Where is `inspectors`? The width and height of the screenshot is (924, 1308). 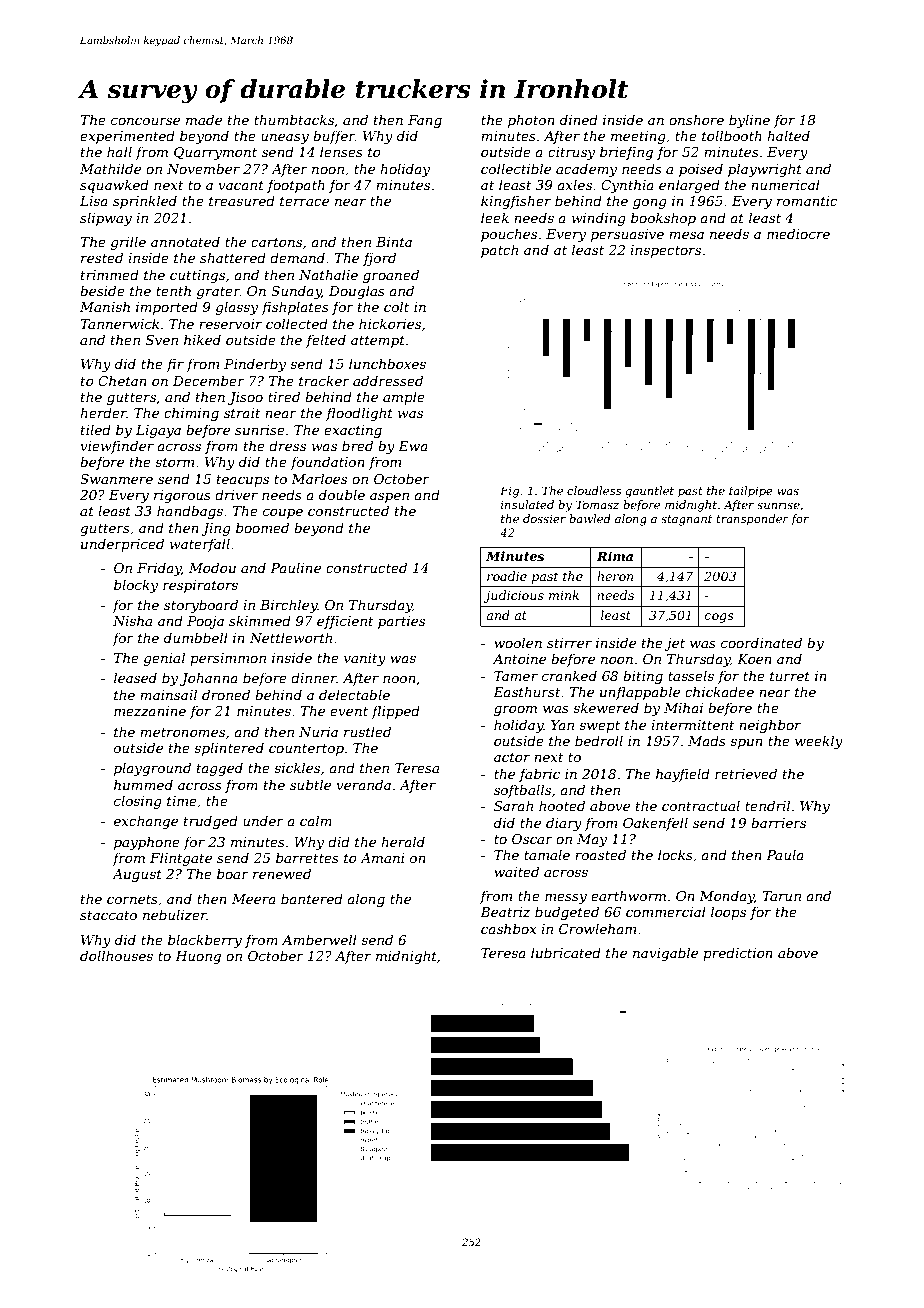
inspectors is located at coordinates (665, 251).
